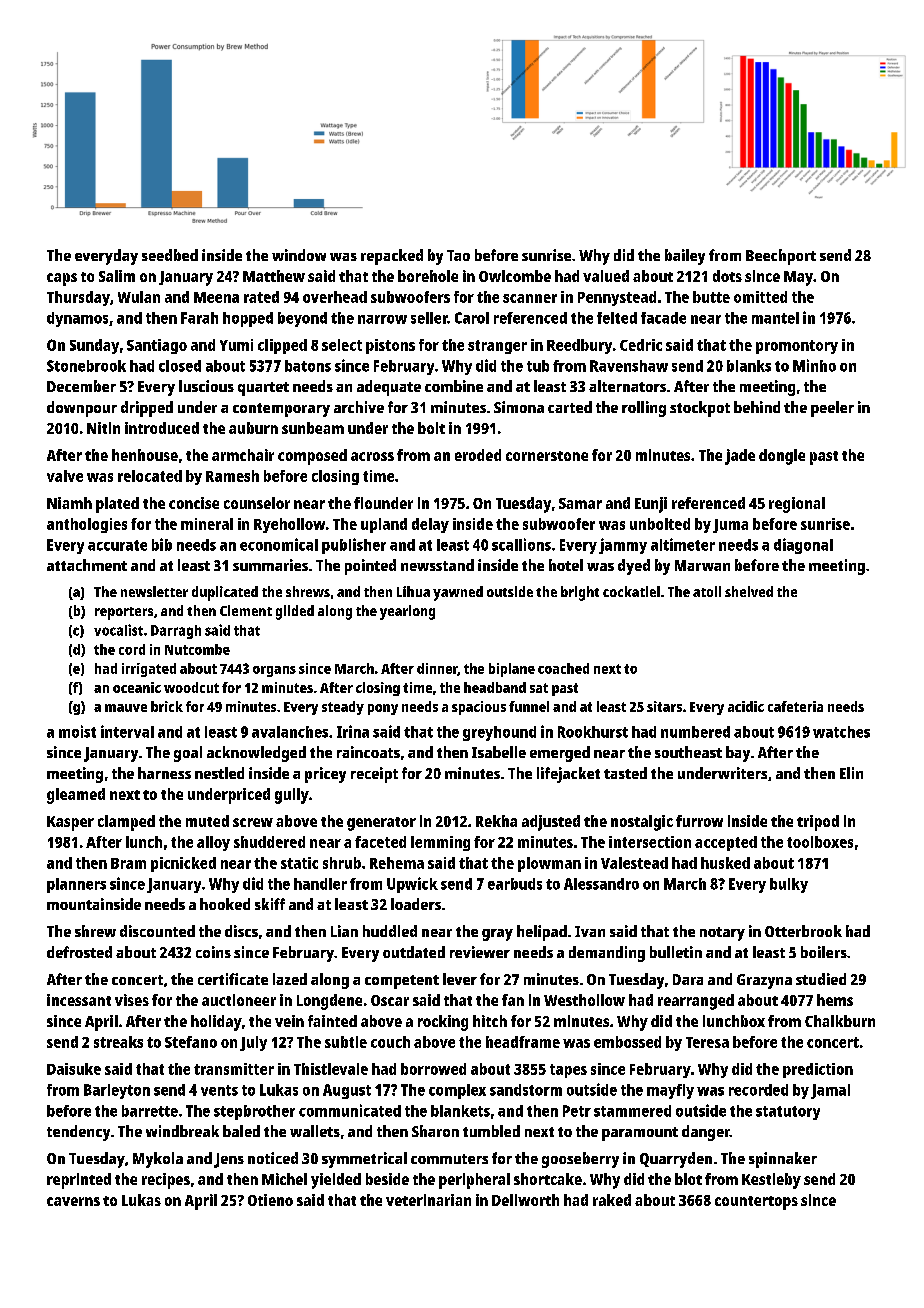 The image size is (924, 1308). I want to click on planners, so click(76, 885).
